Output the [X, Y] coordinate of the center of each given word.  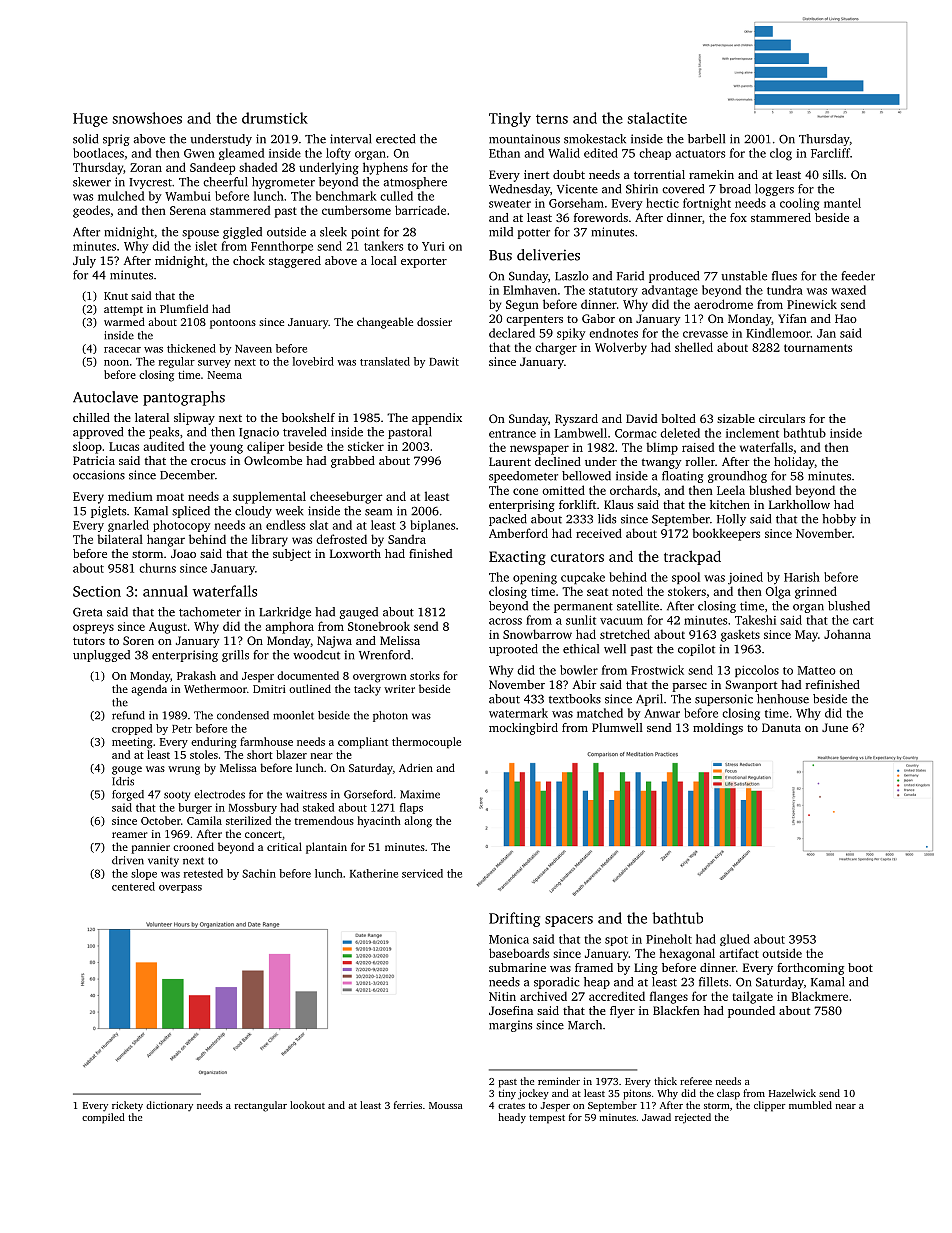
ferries [408, 1105]
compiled [103, 1118]
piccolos [757, 671]
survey [214, 364]
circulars [782, 418]
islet [206, 246]
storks [425, 675]
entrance [512, 434]
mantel [842, 203]
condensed [243, 715]
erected [395, 139]
